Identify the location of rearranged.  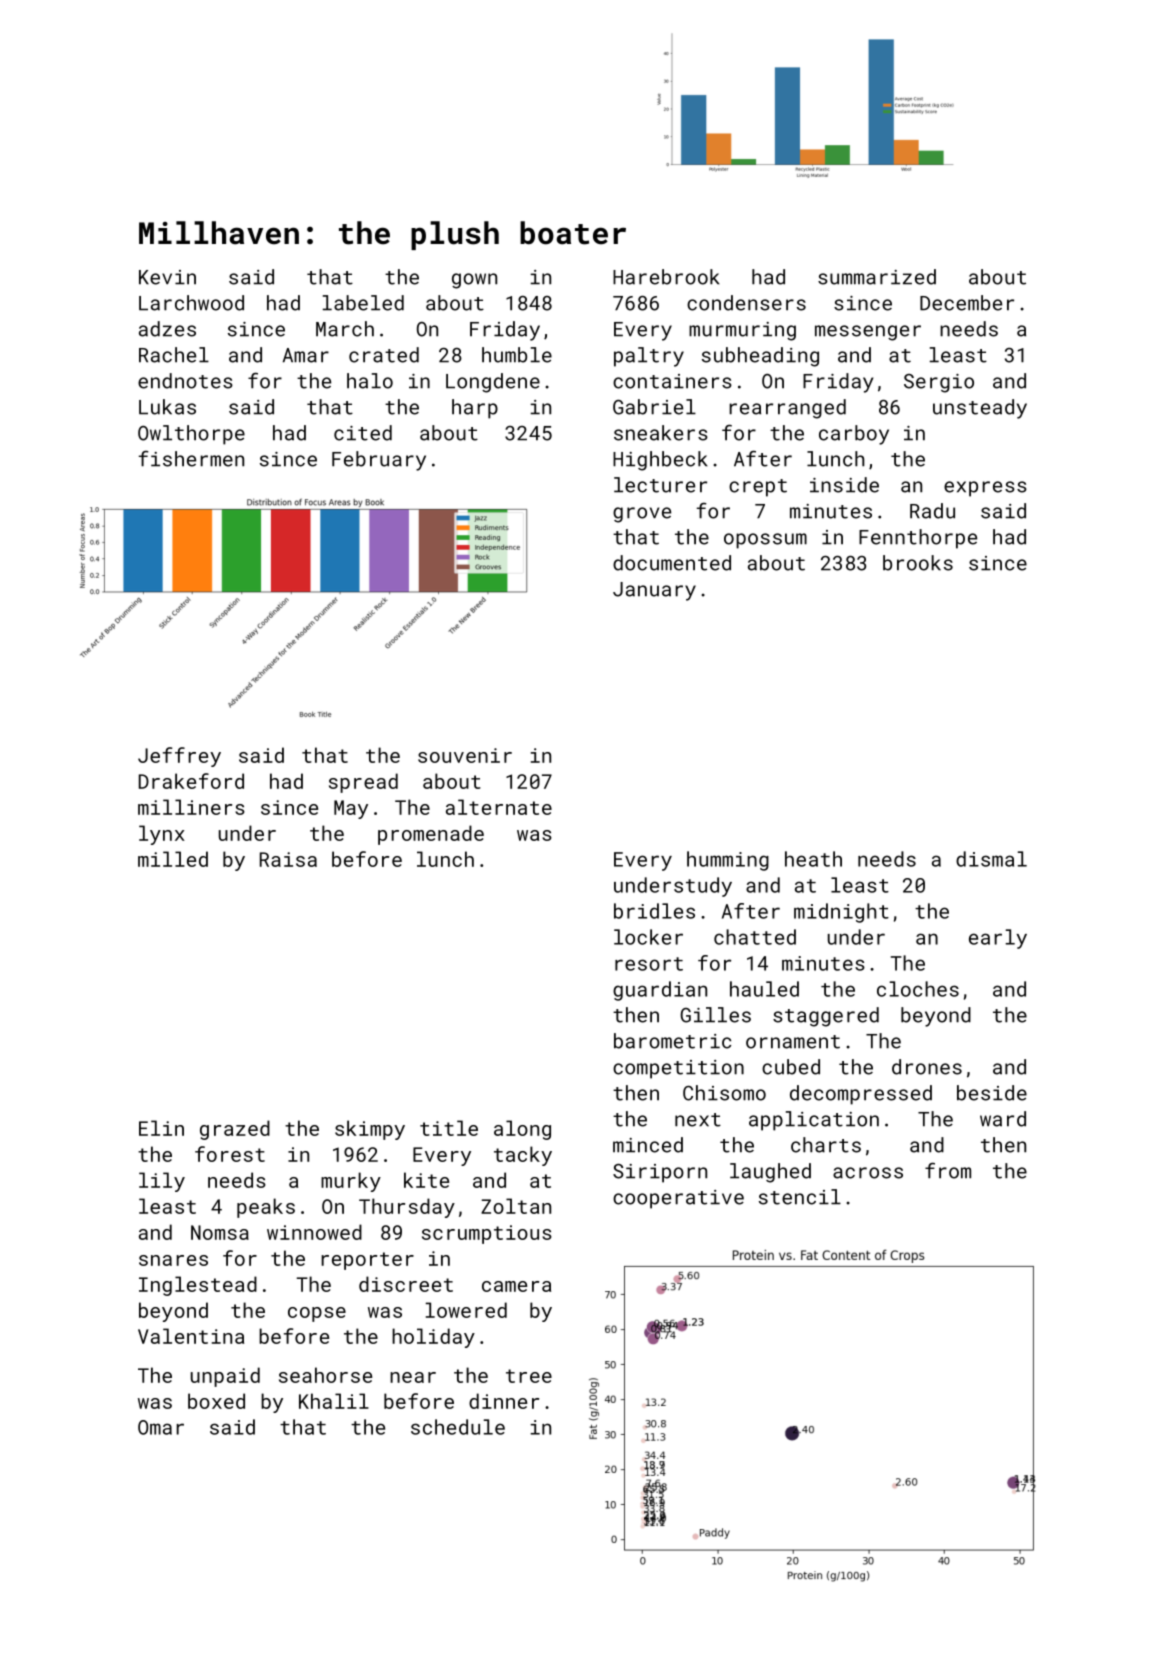
(787, 409).
